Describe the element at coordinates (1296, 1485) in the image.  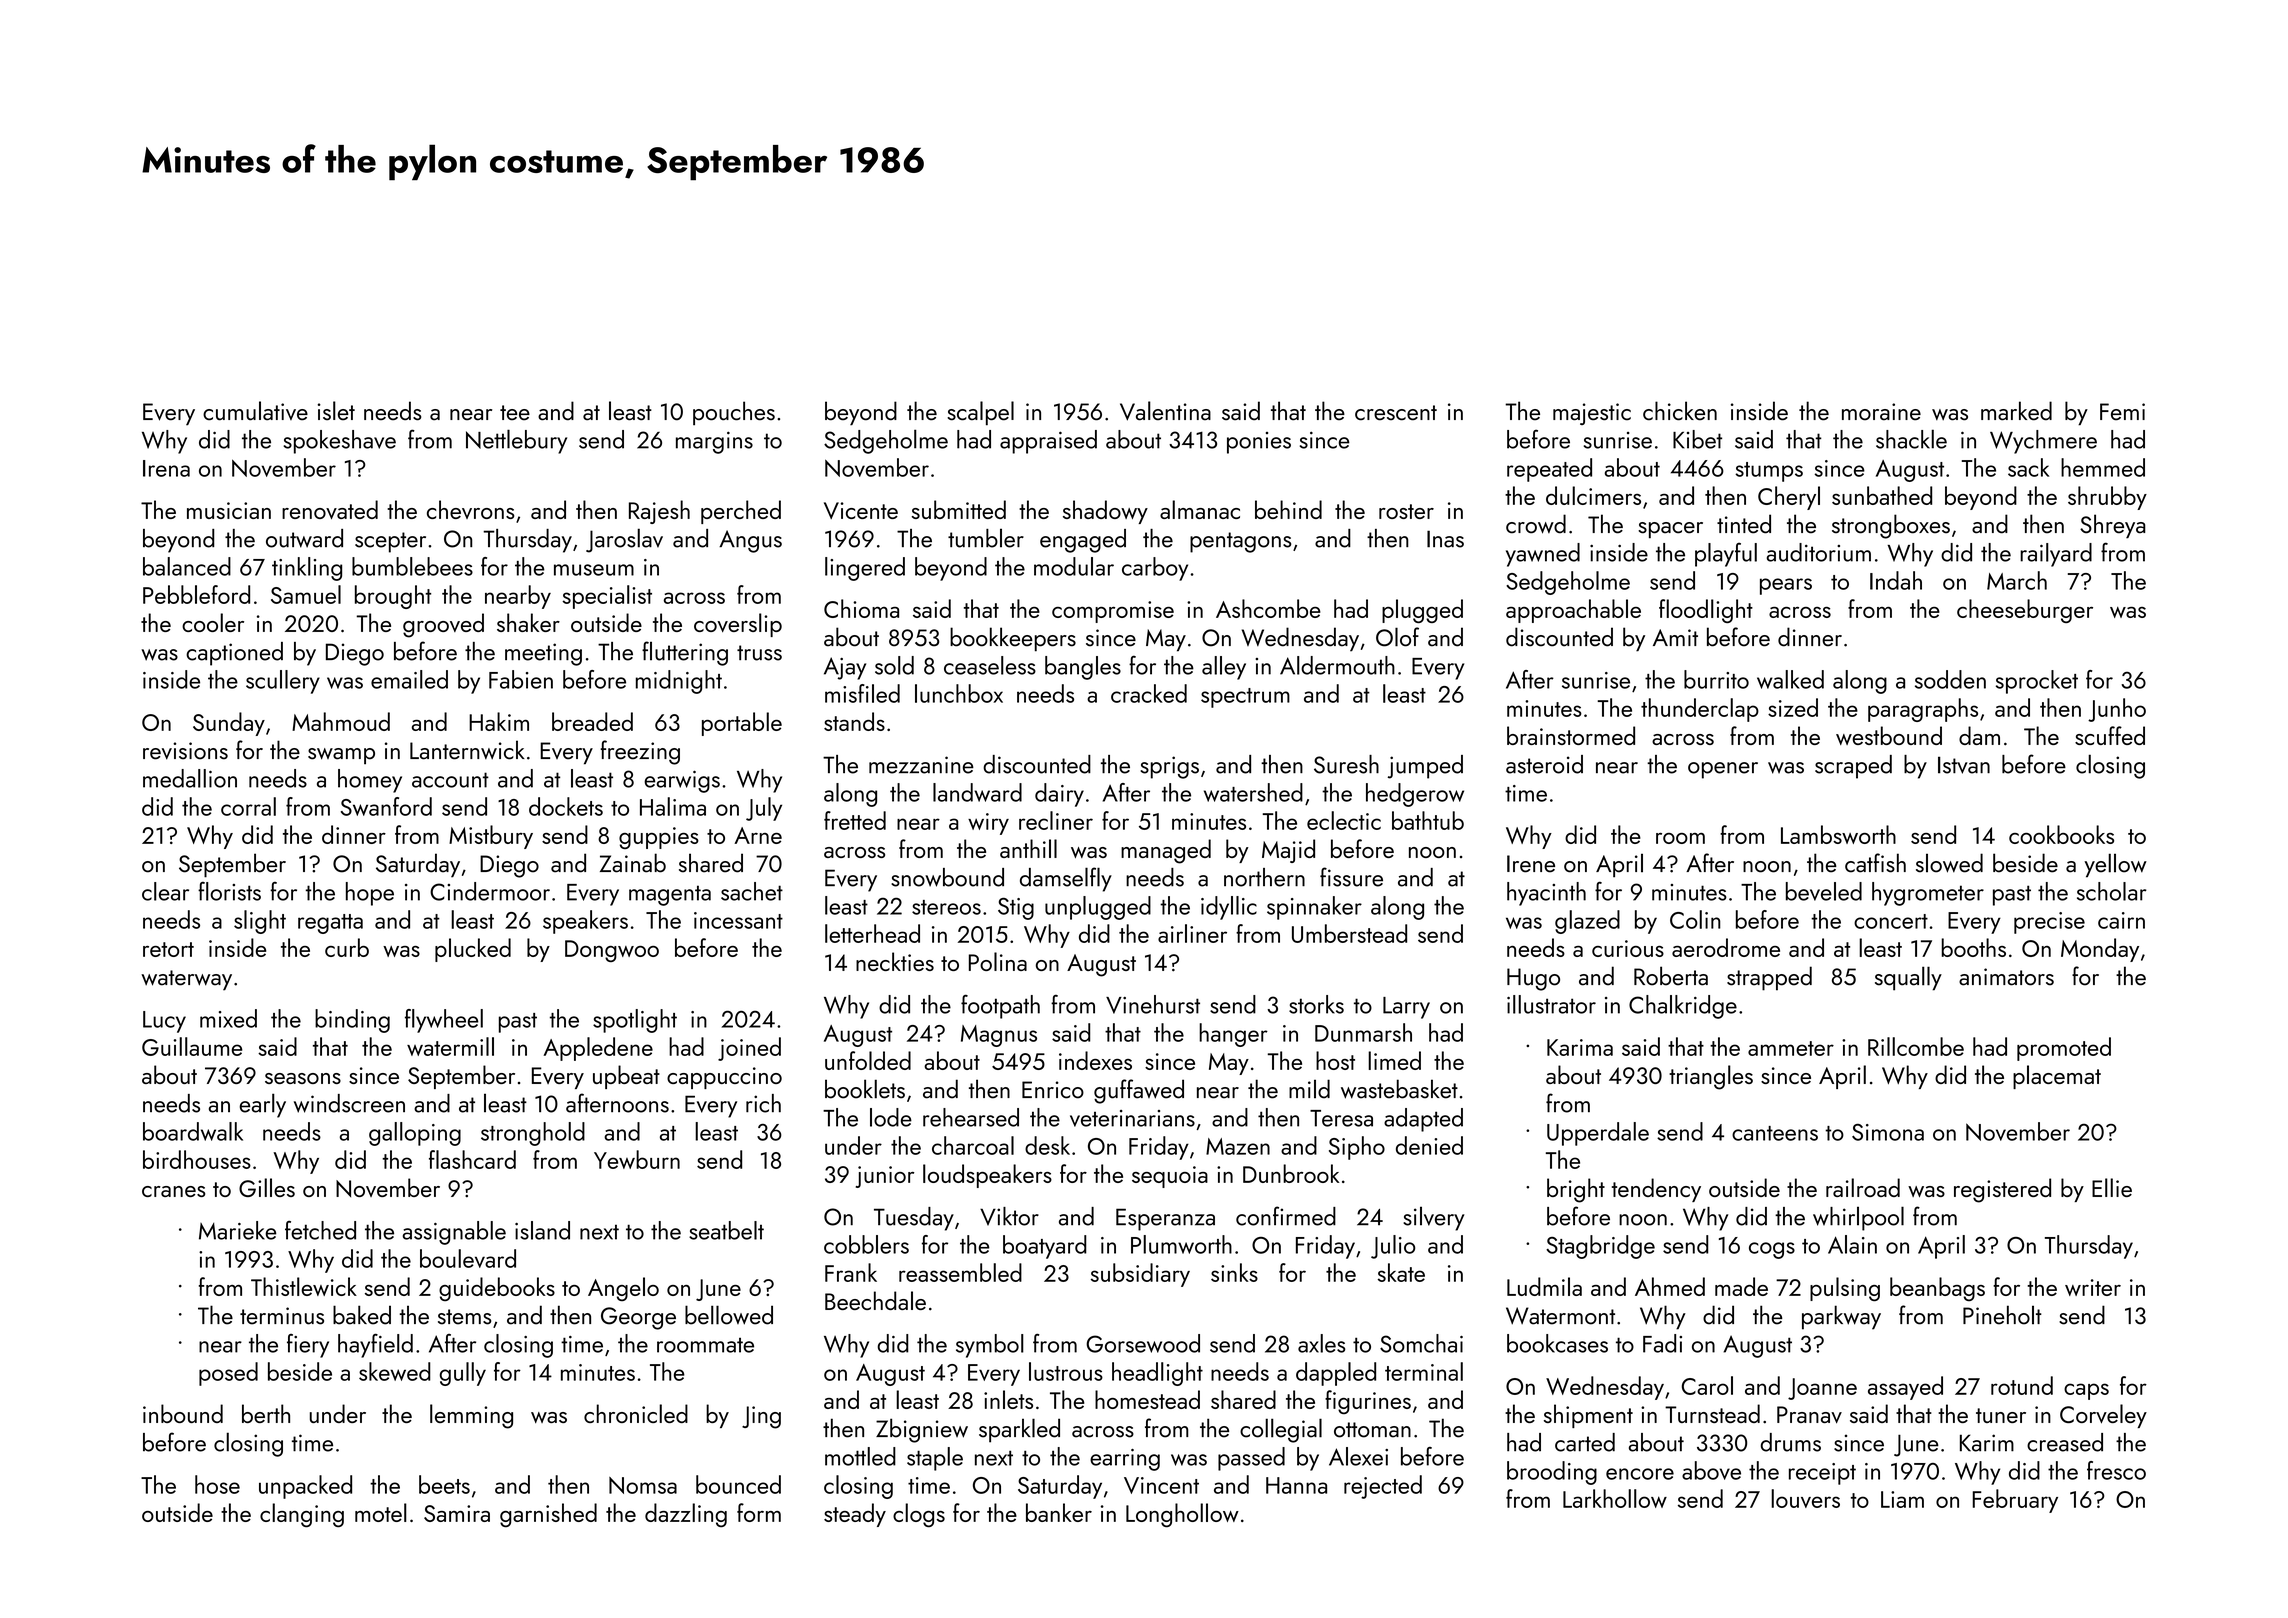
I see `Hanna` at that location.
